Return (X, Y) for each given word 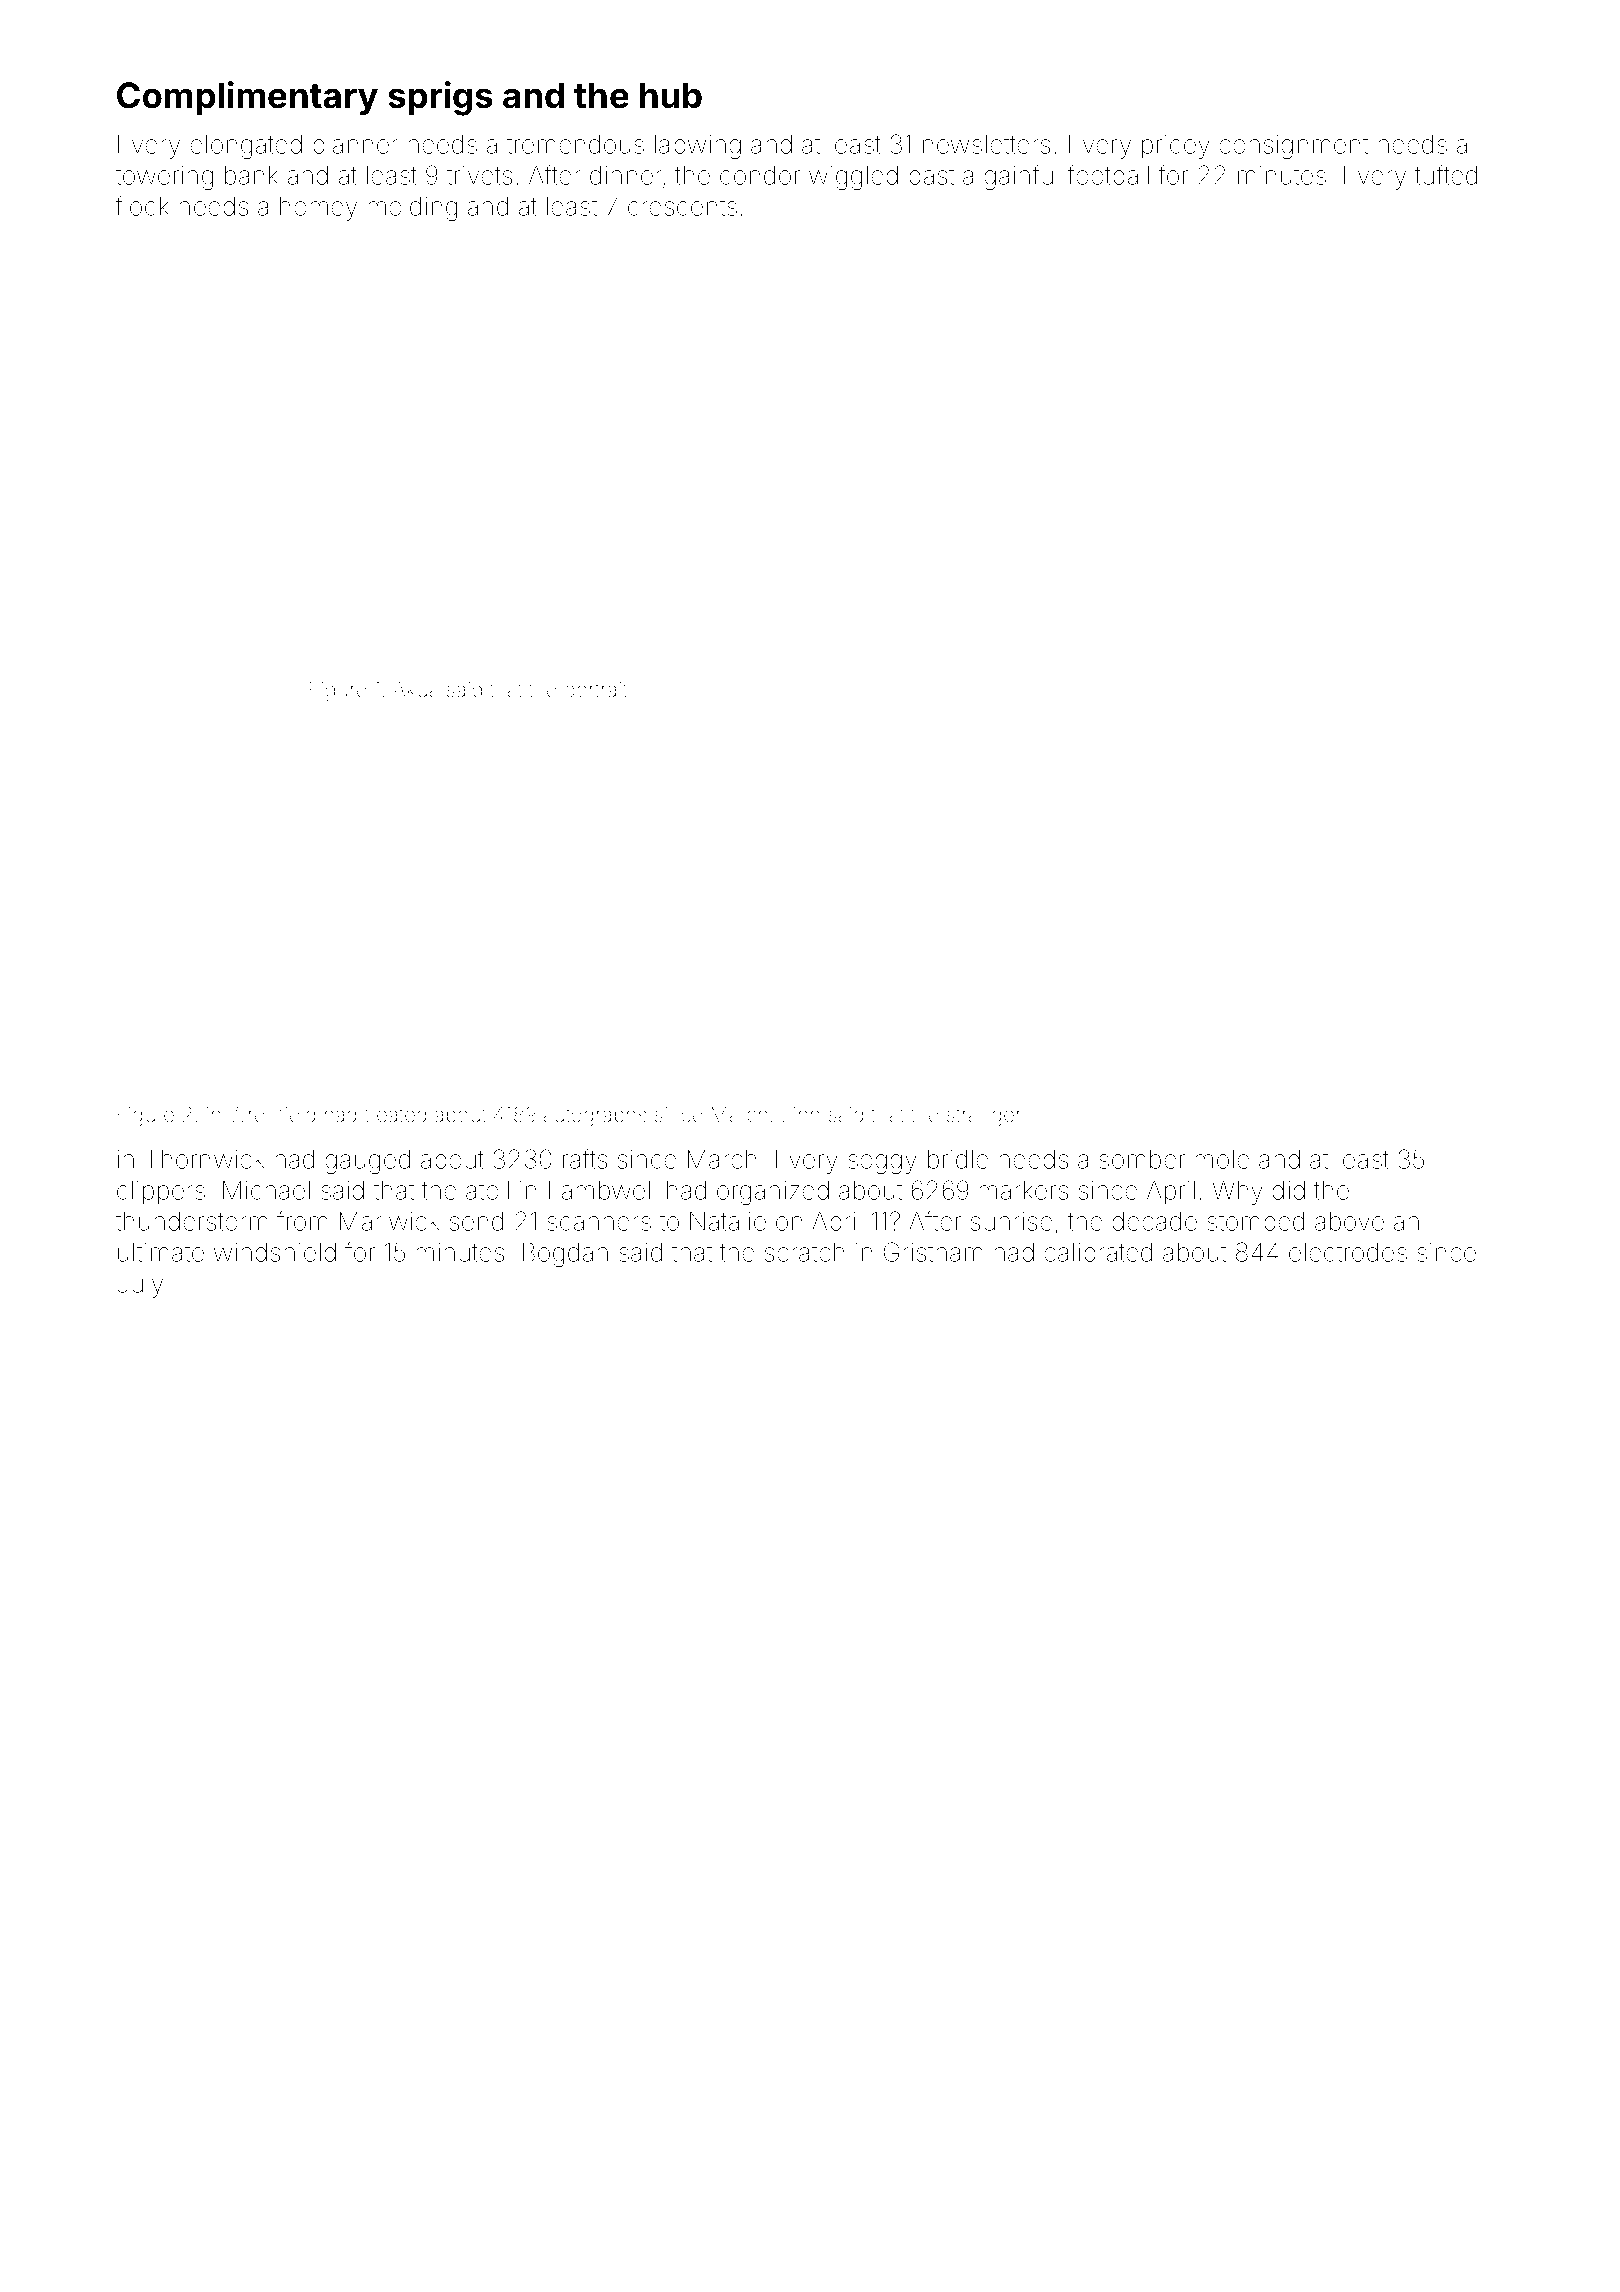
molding (412, 209)
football (1108, 175)
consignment (1293, 147)
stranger (984, 1117)
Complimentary (247, 98)
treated (395, 1114)
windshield (275, 1252)
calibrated (1098, 1252)
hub (671, 95)
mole (1222, 1159)
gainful (1021, 177)
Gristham (933, 1252)
